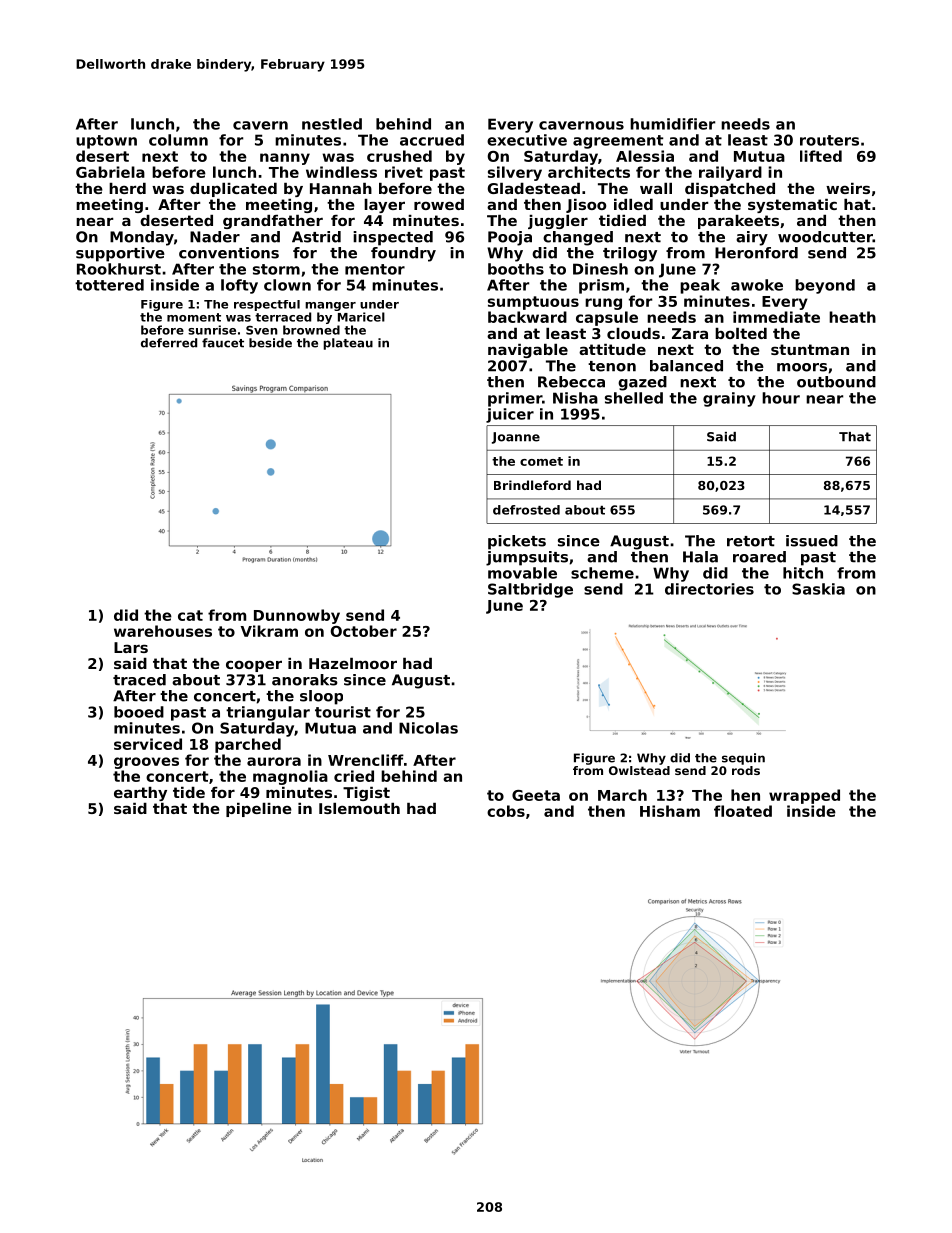  I want to click on grainy, so click(729, 399).
